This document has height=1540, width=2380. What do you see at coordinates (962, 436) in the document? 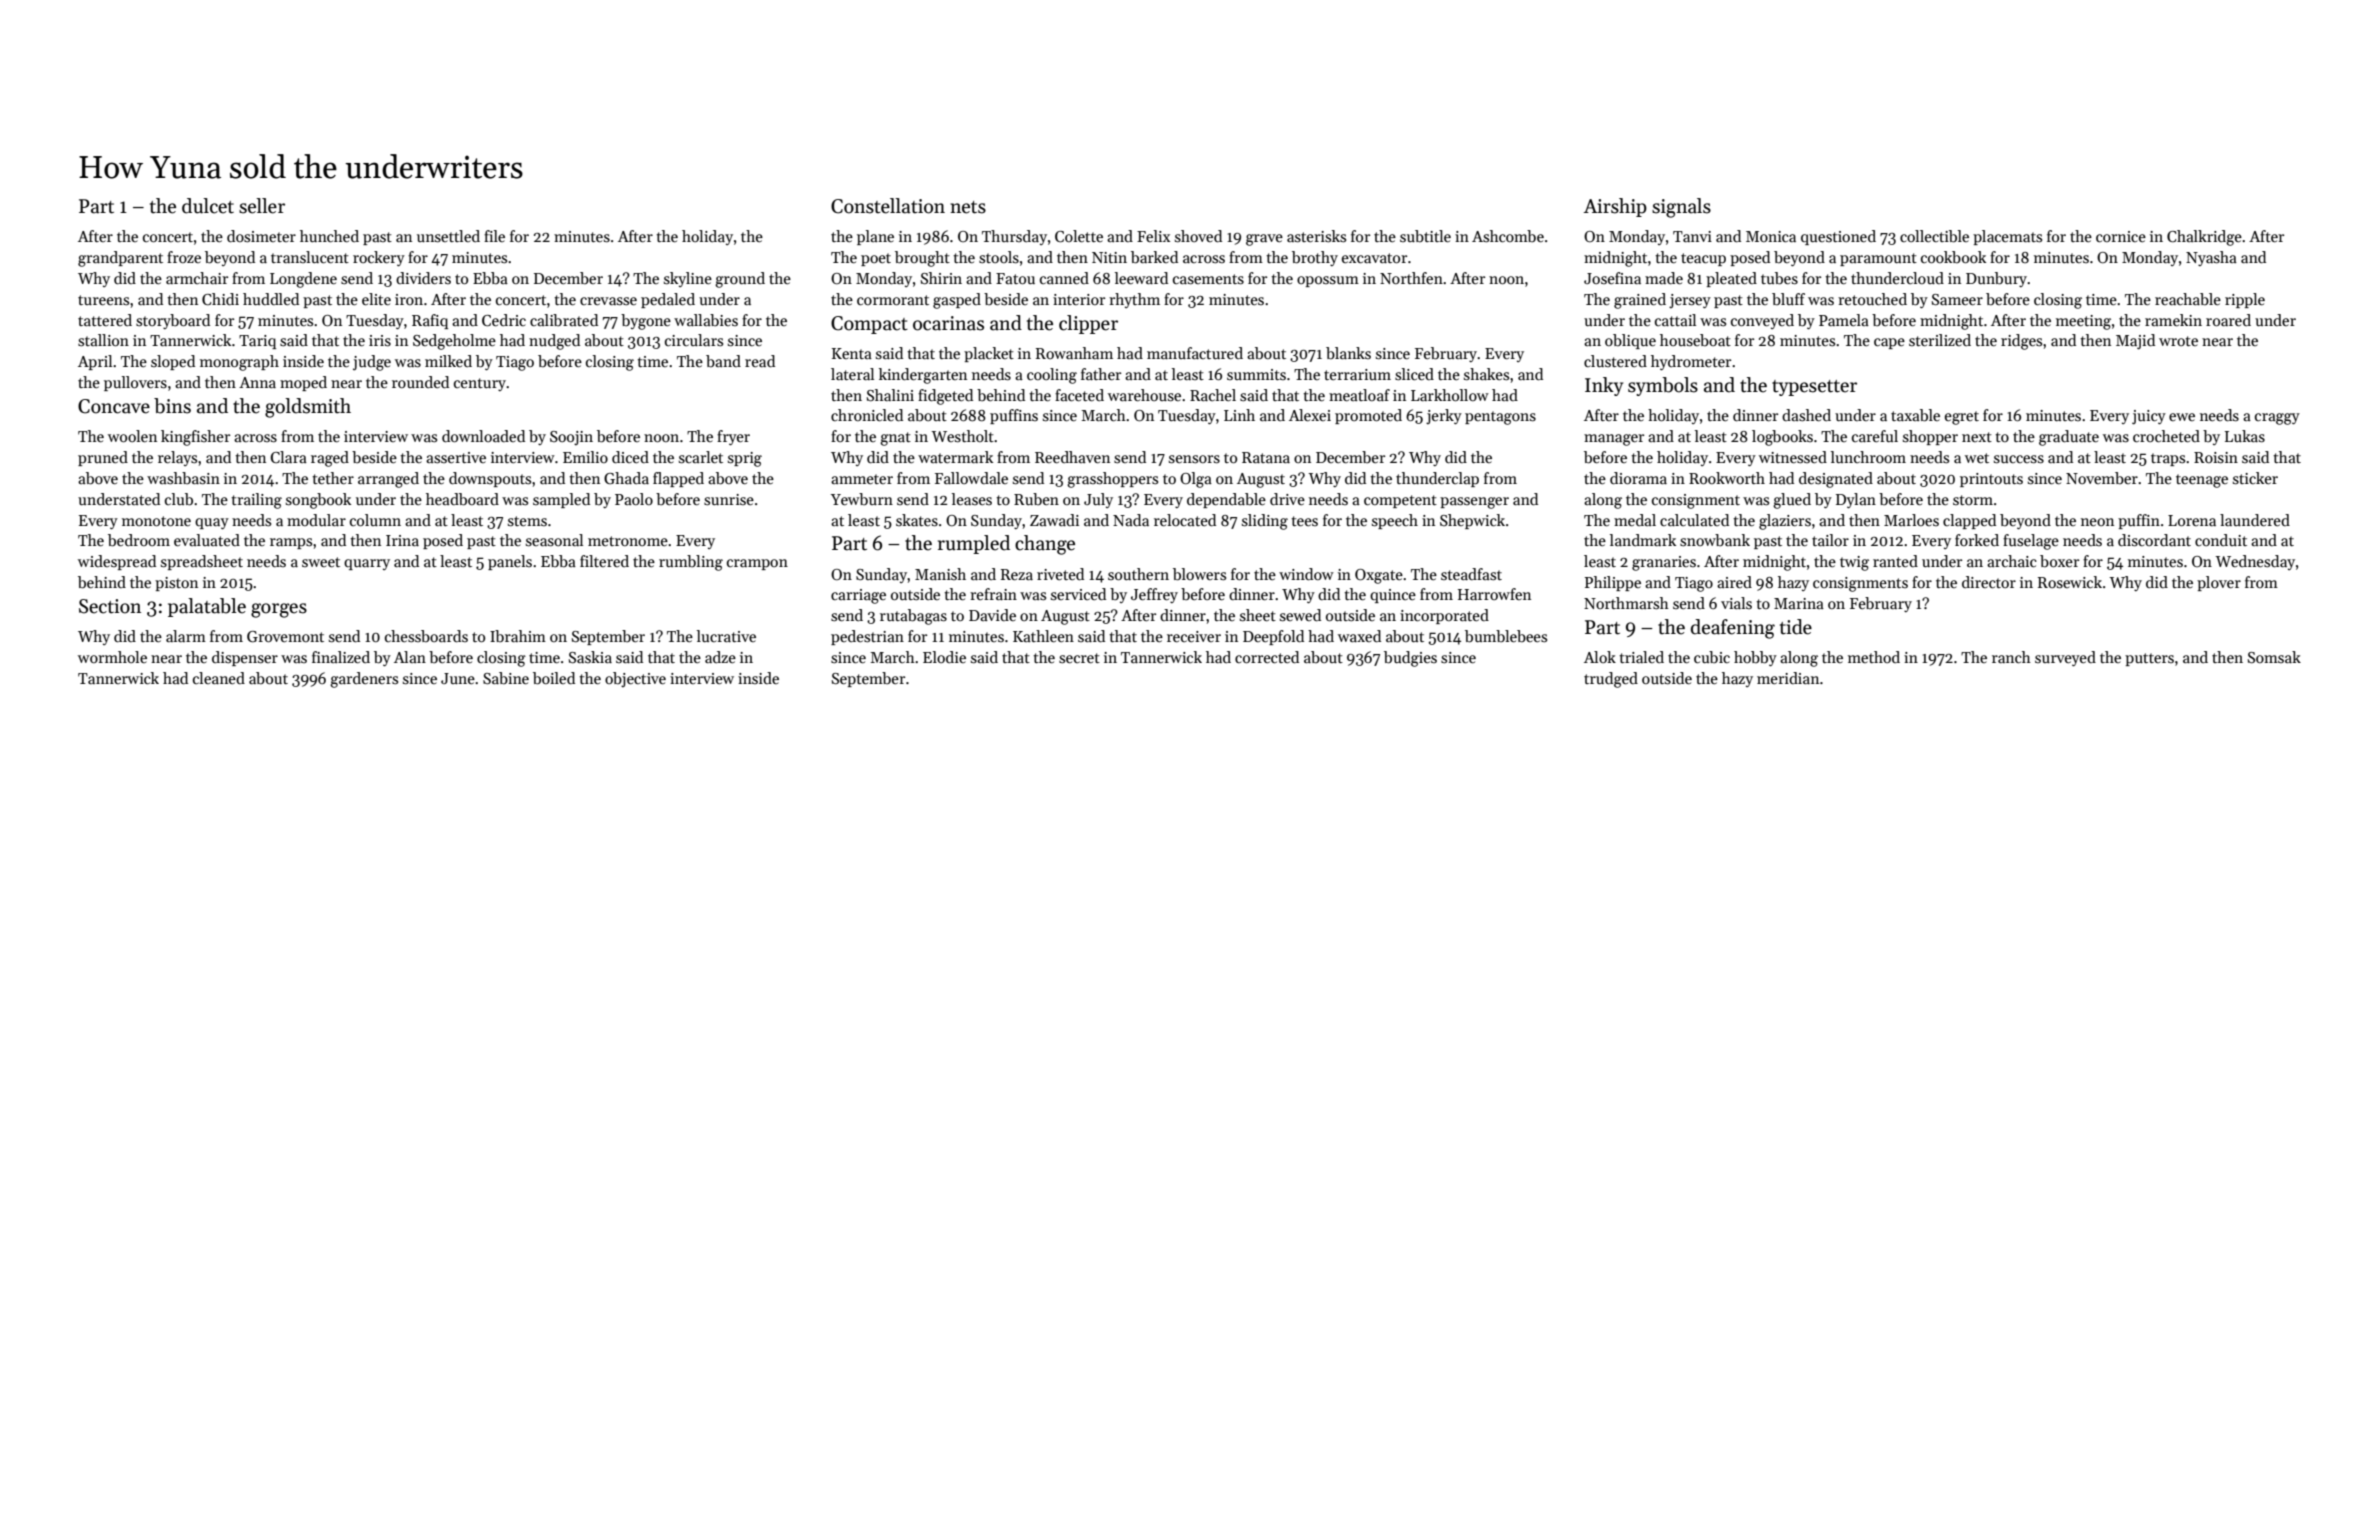
I see `Westholt` at bounding box center [962, 436].
